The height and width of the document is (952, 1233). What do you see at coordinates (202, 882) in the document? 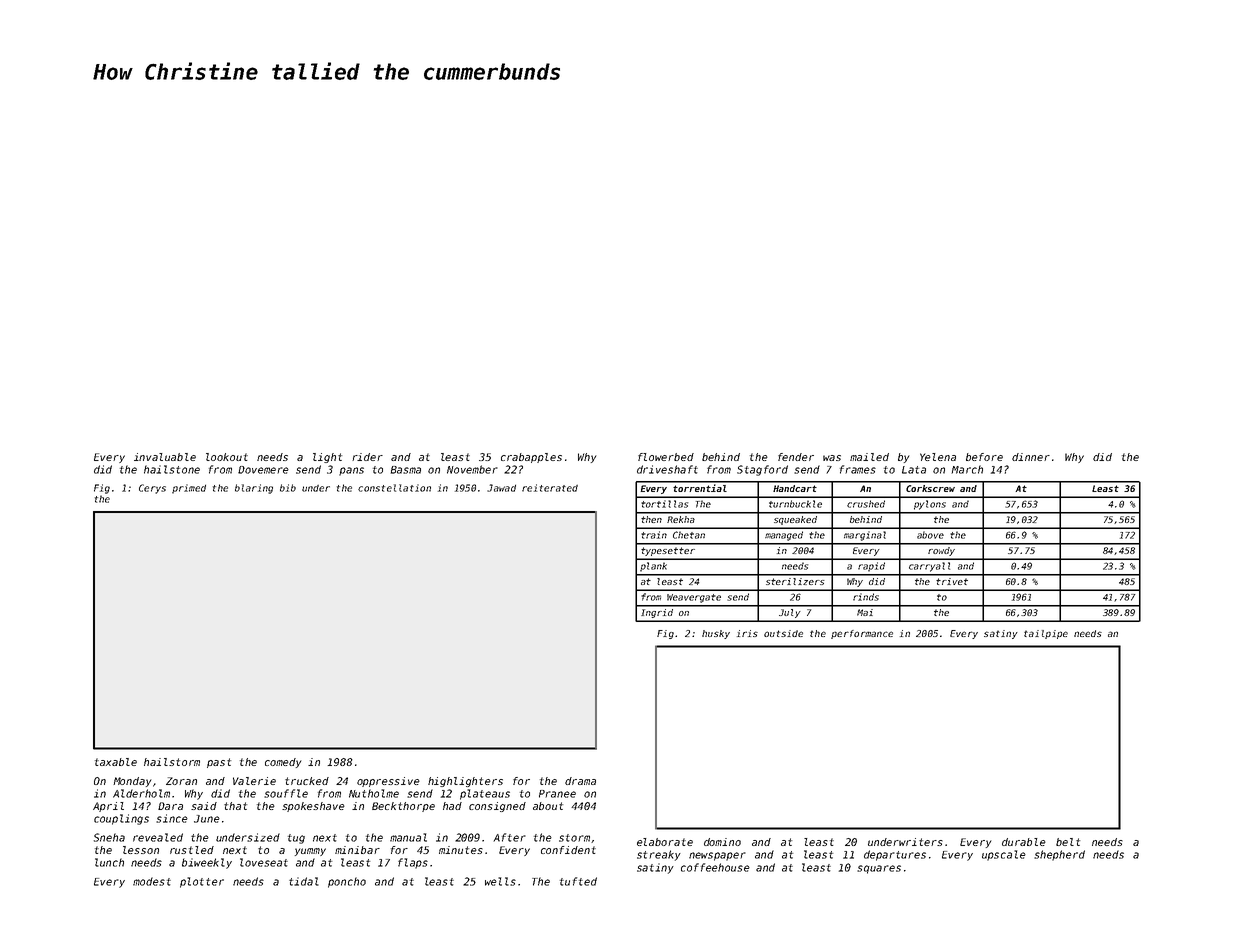
I see `plotter` at bounding box center [202, 882].
